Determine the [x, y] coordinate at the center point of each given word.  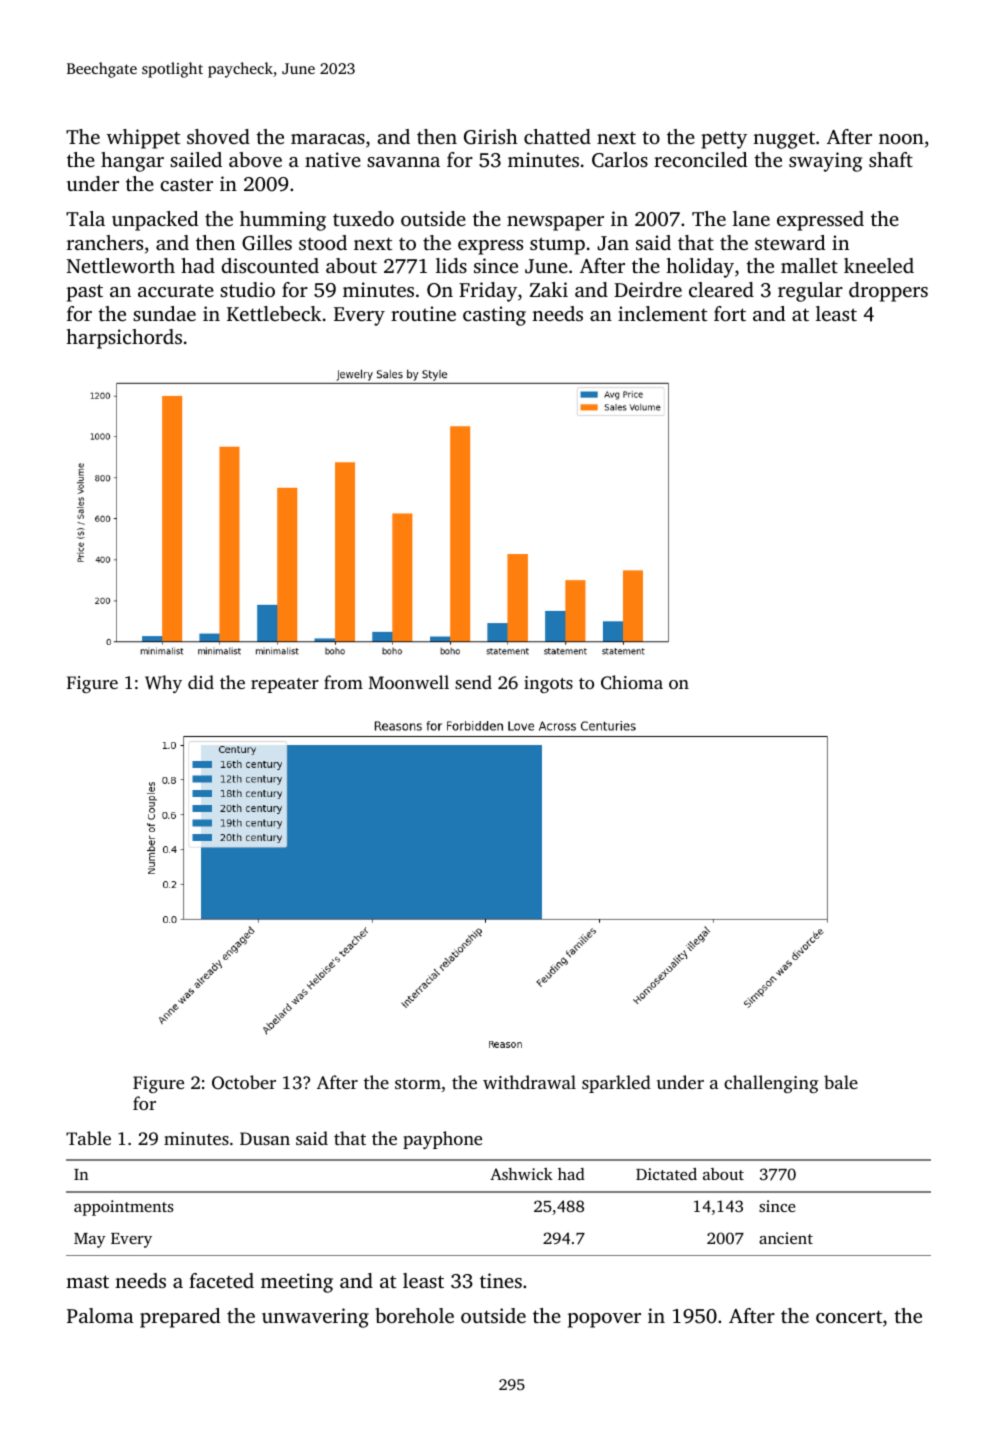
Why [163, 684]
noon [901, 139]
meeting [297, 1283]
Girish [491, 137]
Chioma [632, 682]
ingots [548, 684]
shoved [218, 136]
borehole [414, 1315]
